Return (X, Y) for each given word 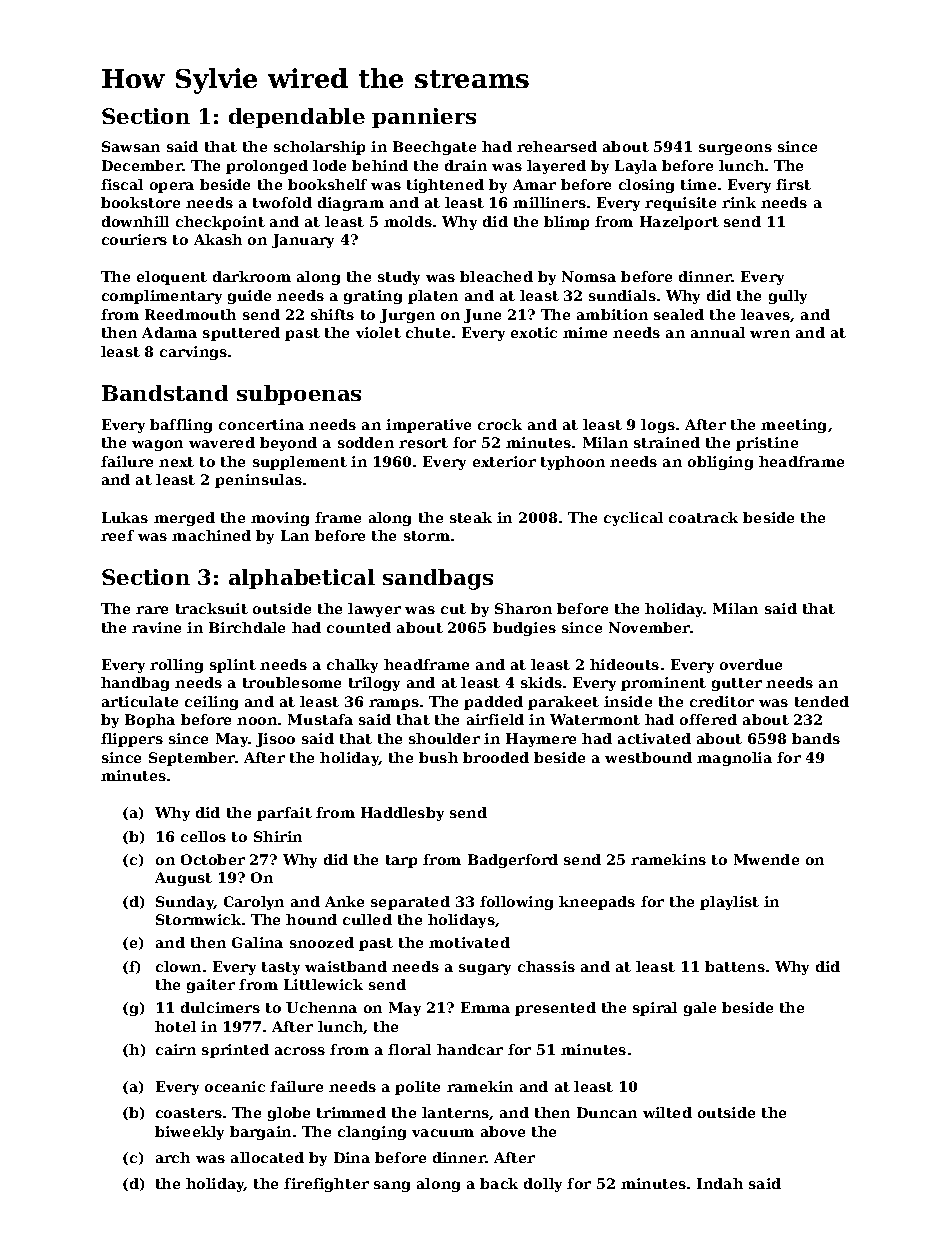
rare (152, 610)
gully (788, 297)
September (192, 759)
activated (654, 738)
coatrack (703, 517)
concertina (261, 424)
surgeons (735, 149)
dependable (297, 118)
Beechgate (434, 148)
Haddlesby (402, 814)
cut (453, 609)
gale (700, 1009)
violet (378, 332)
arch (173, 1157)
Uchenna (321, 1007)
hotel (175, 1026)
